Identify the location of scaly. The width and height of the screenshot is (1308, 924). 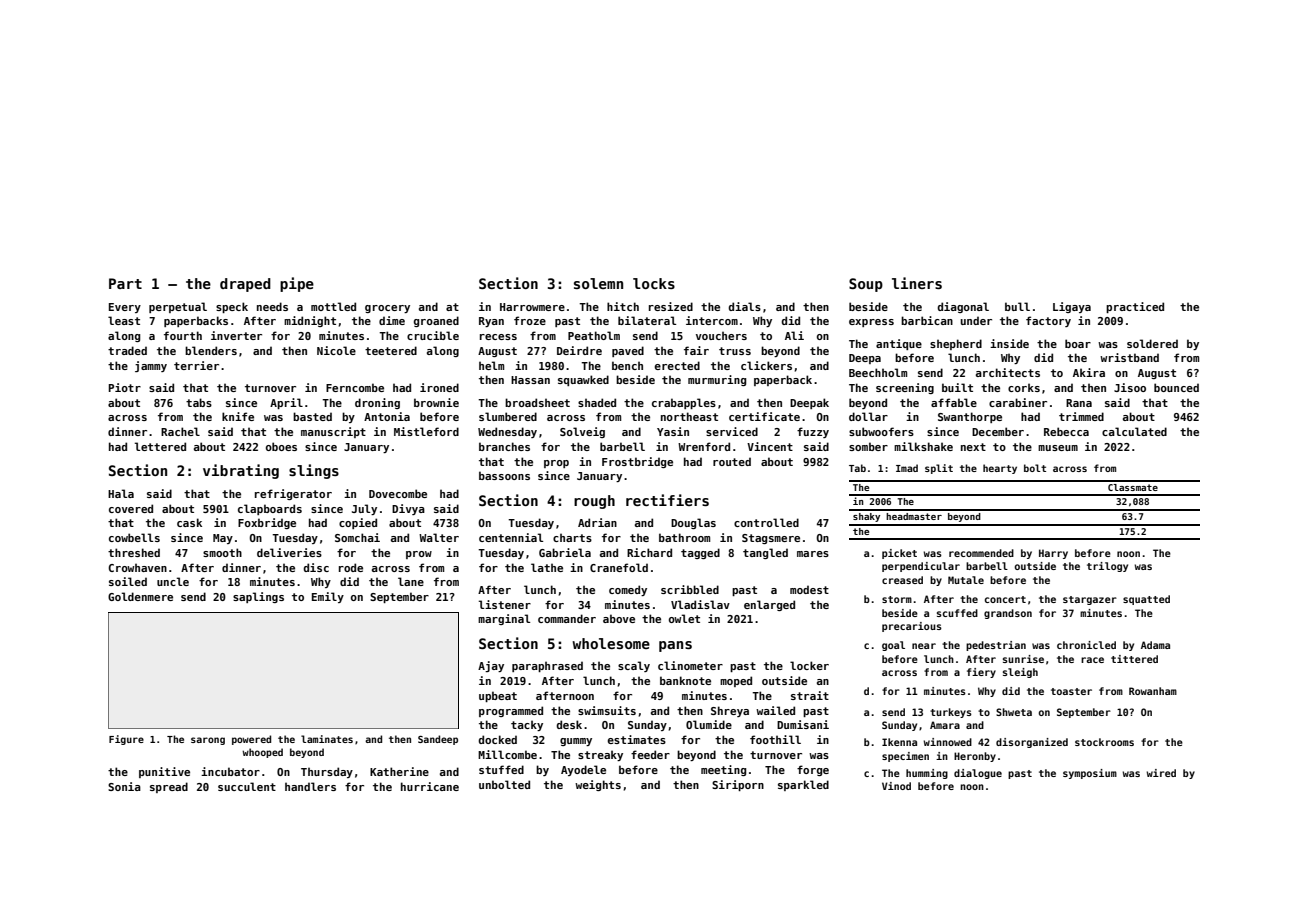
(634, 666).
